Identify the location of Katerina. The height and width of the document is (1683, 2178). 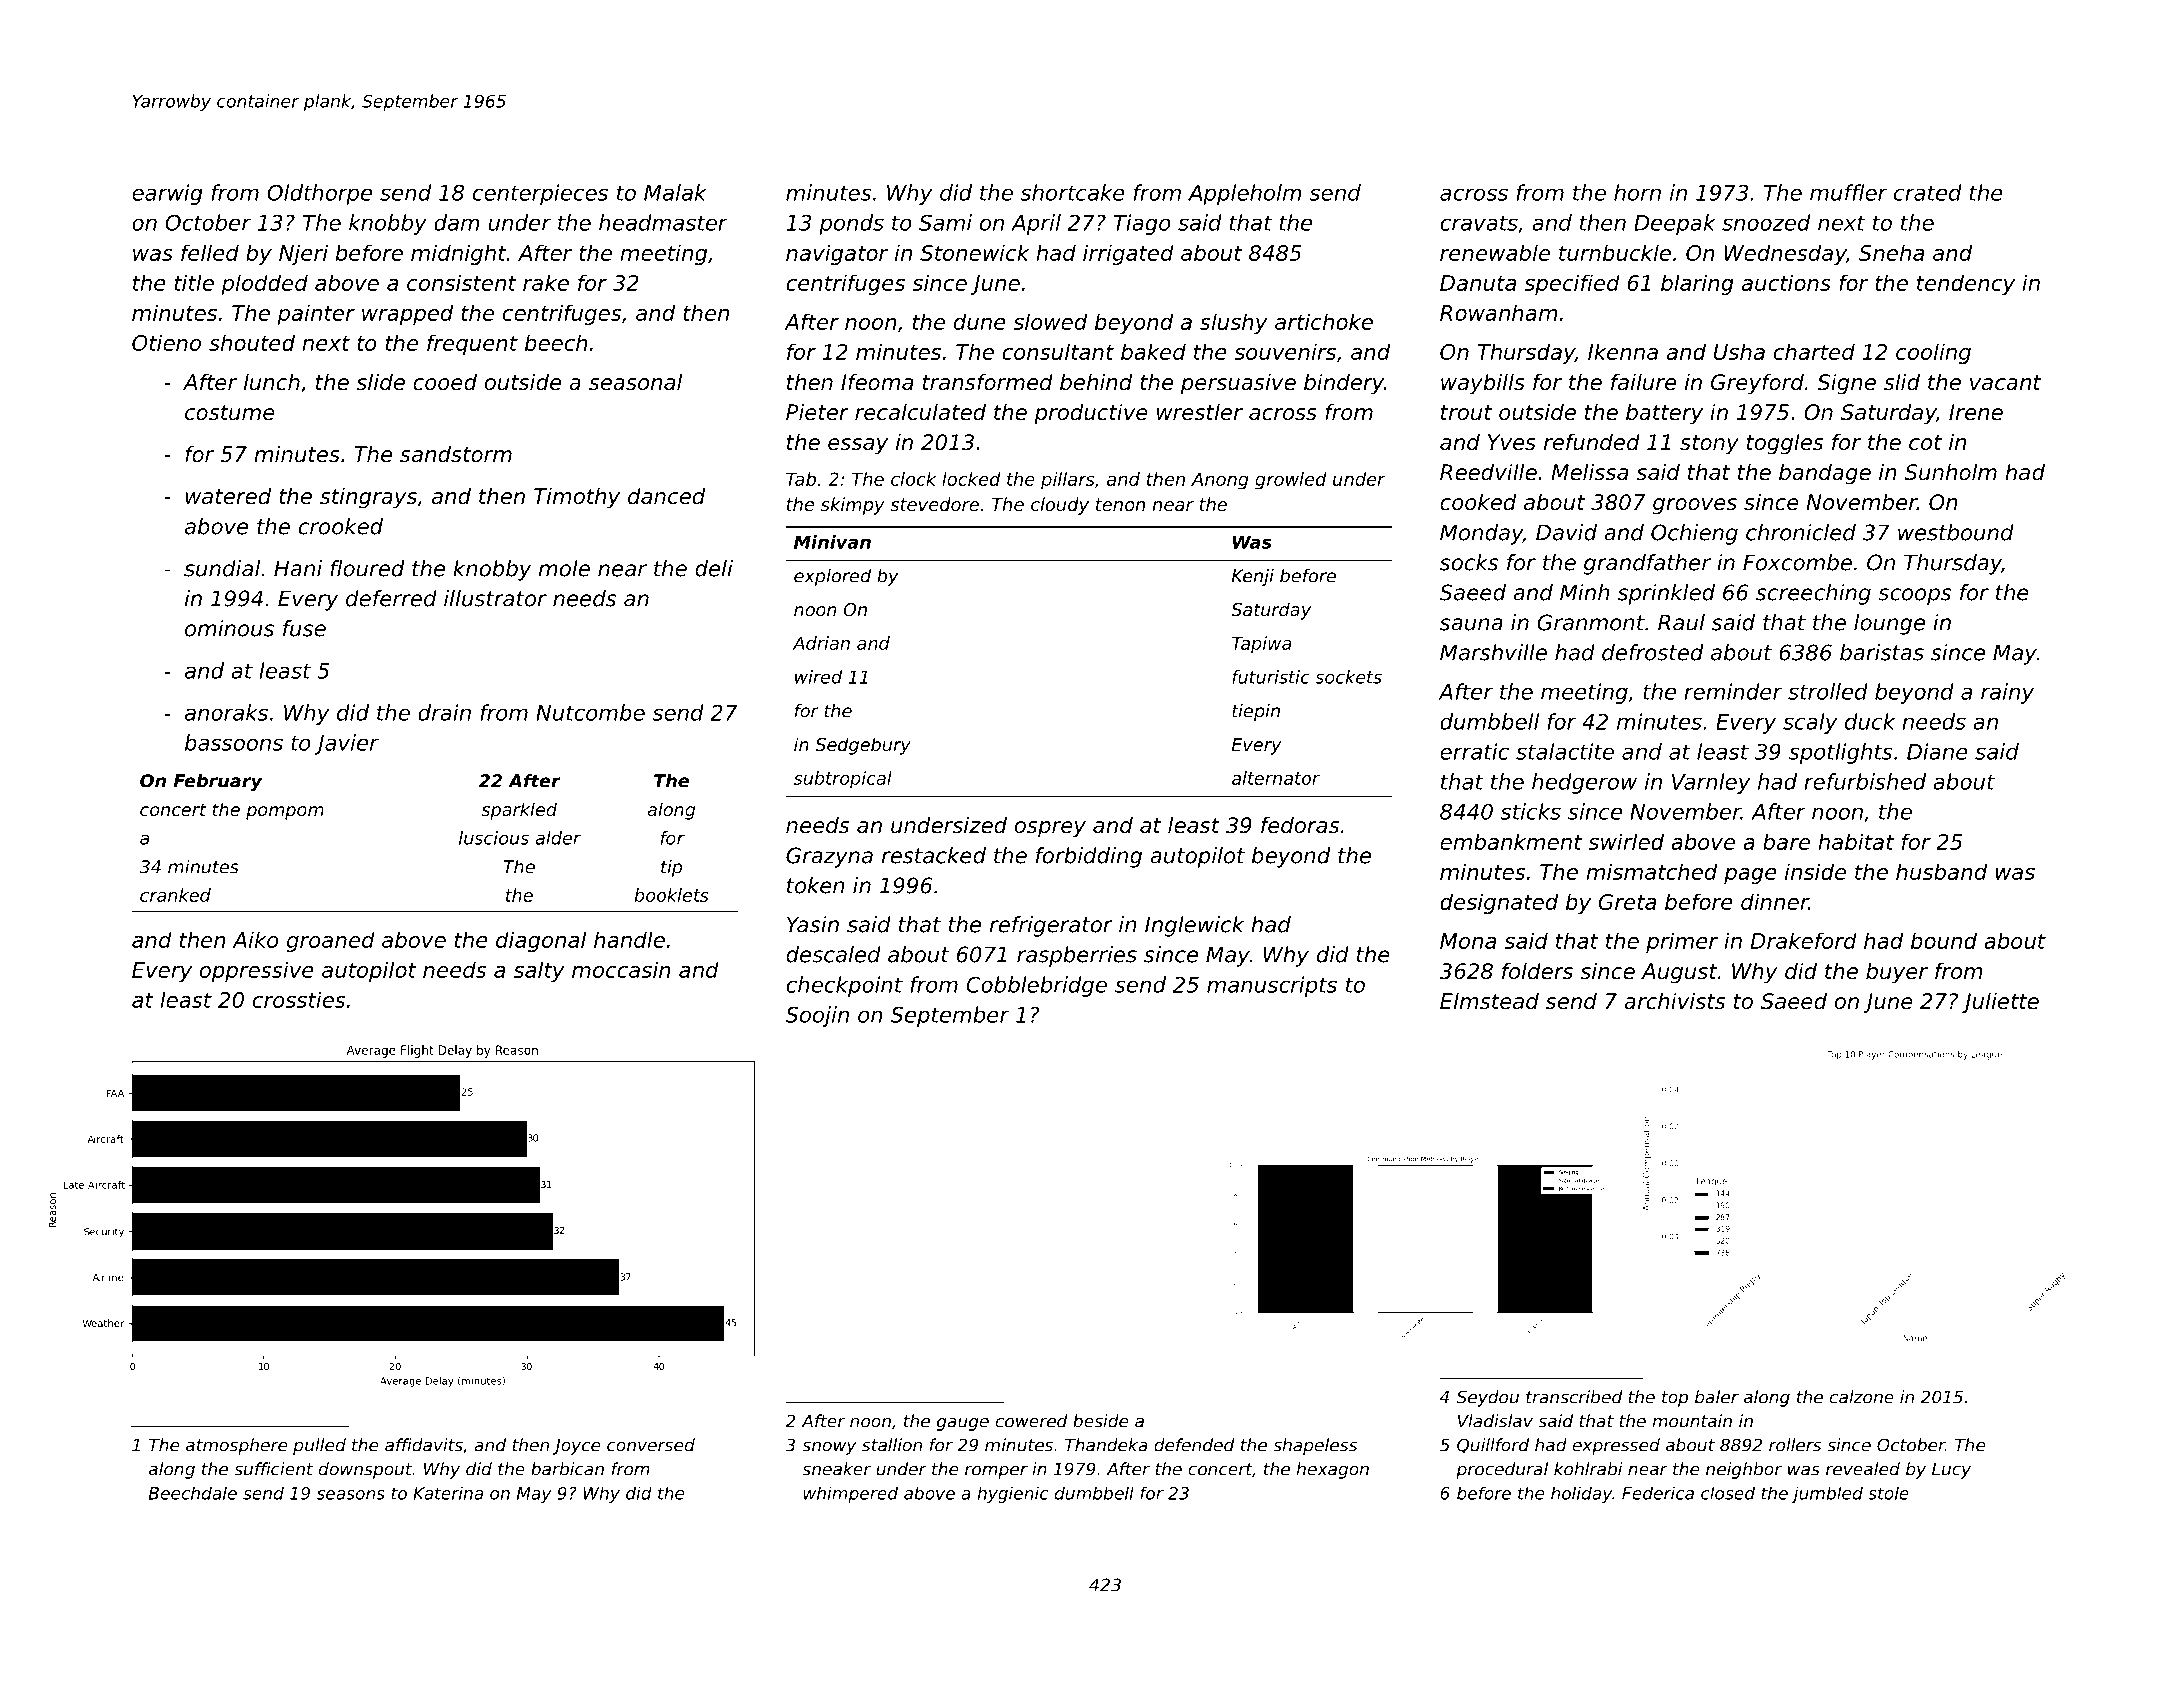
(448, 1493).
